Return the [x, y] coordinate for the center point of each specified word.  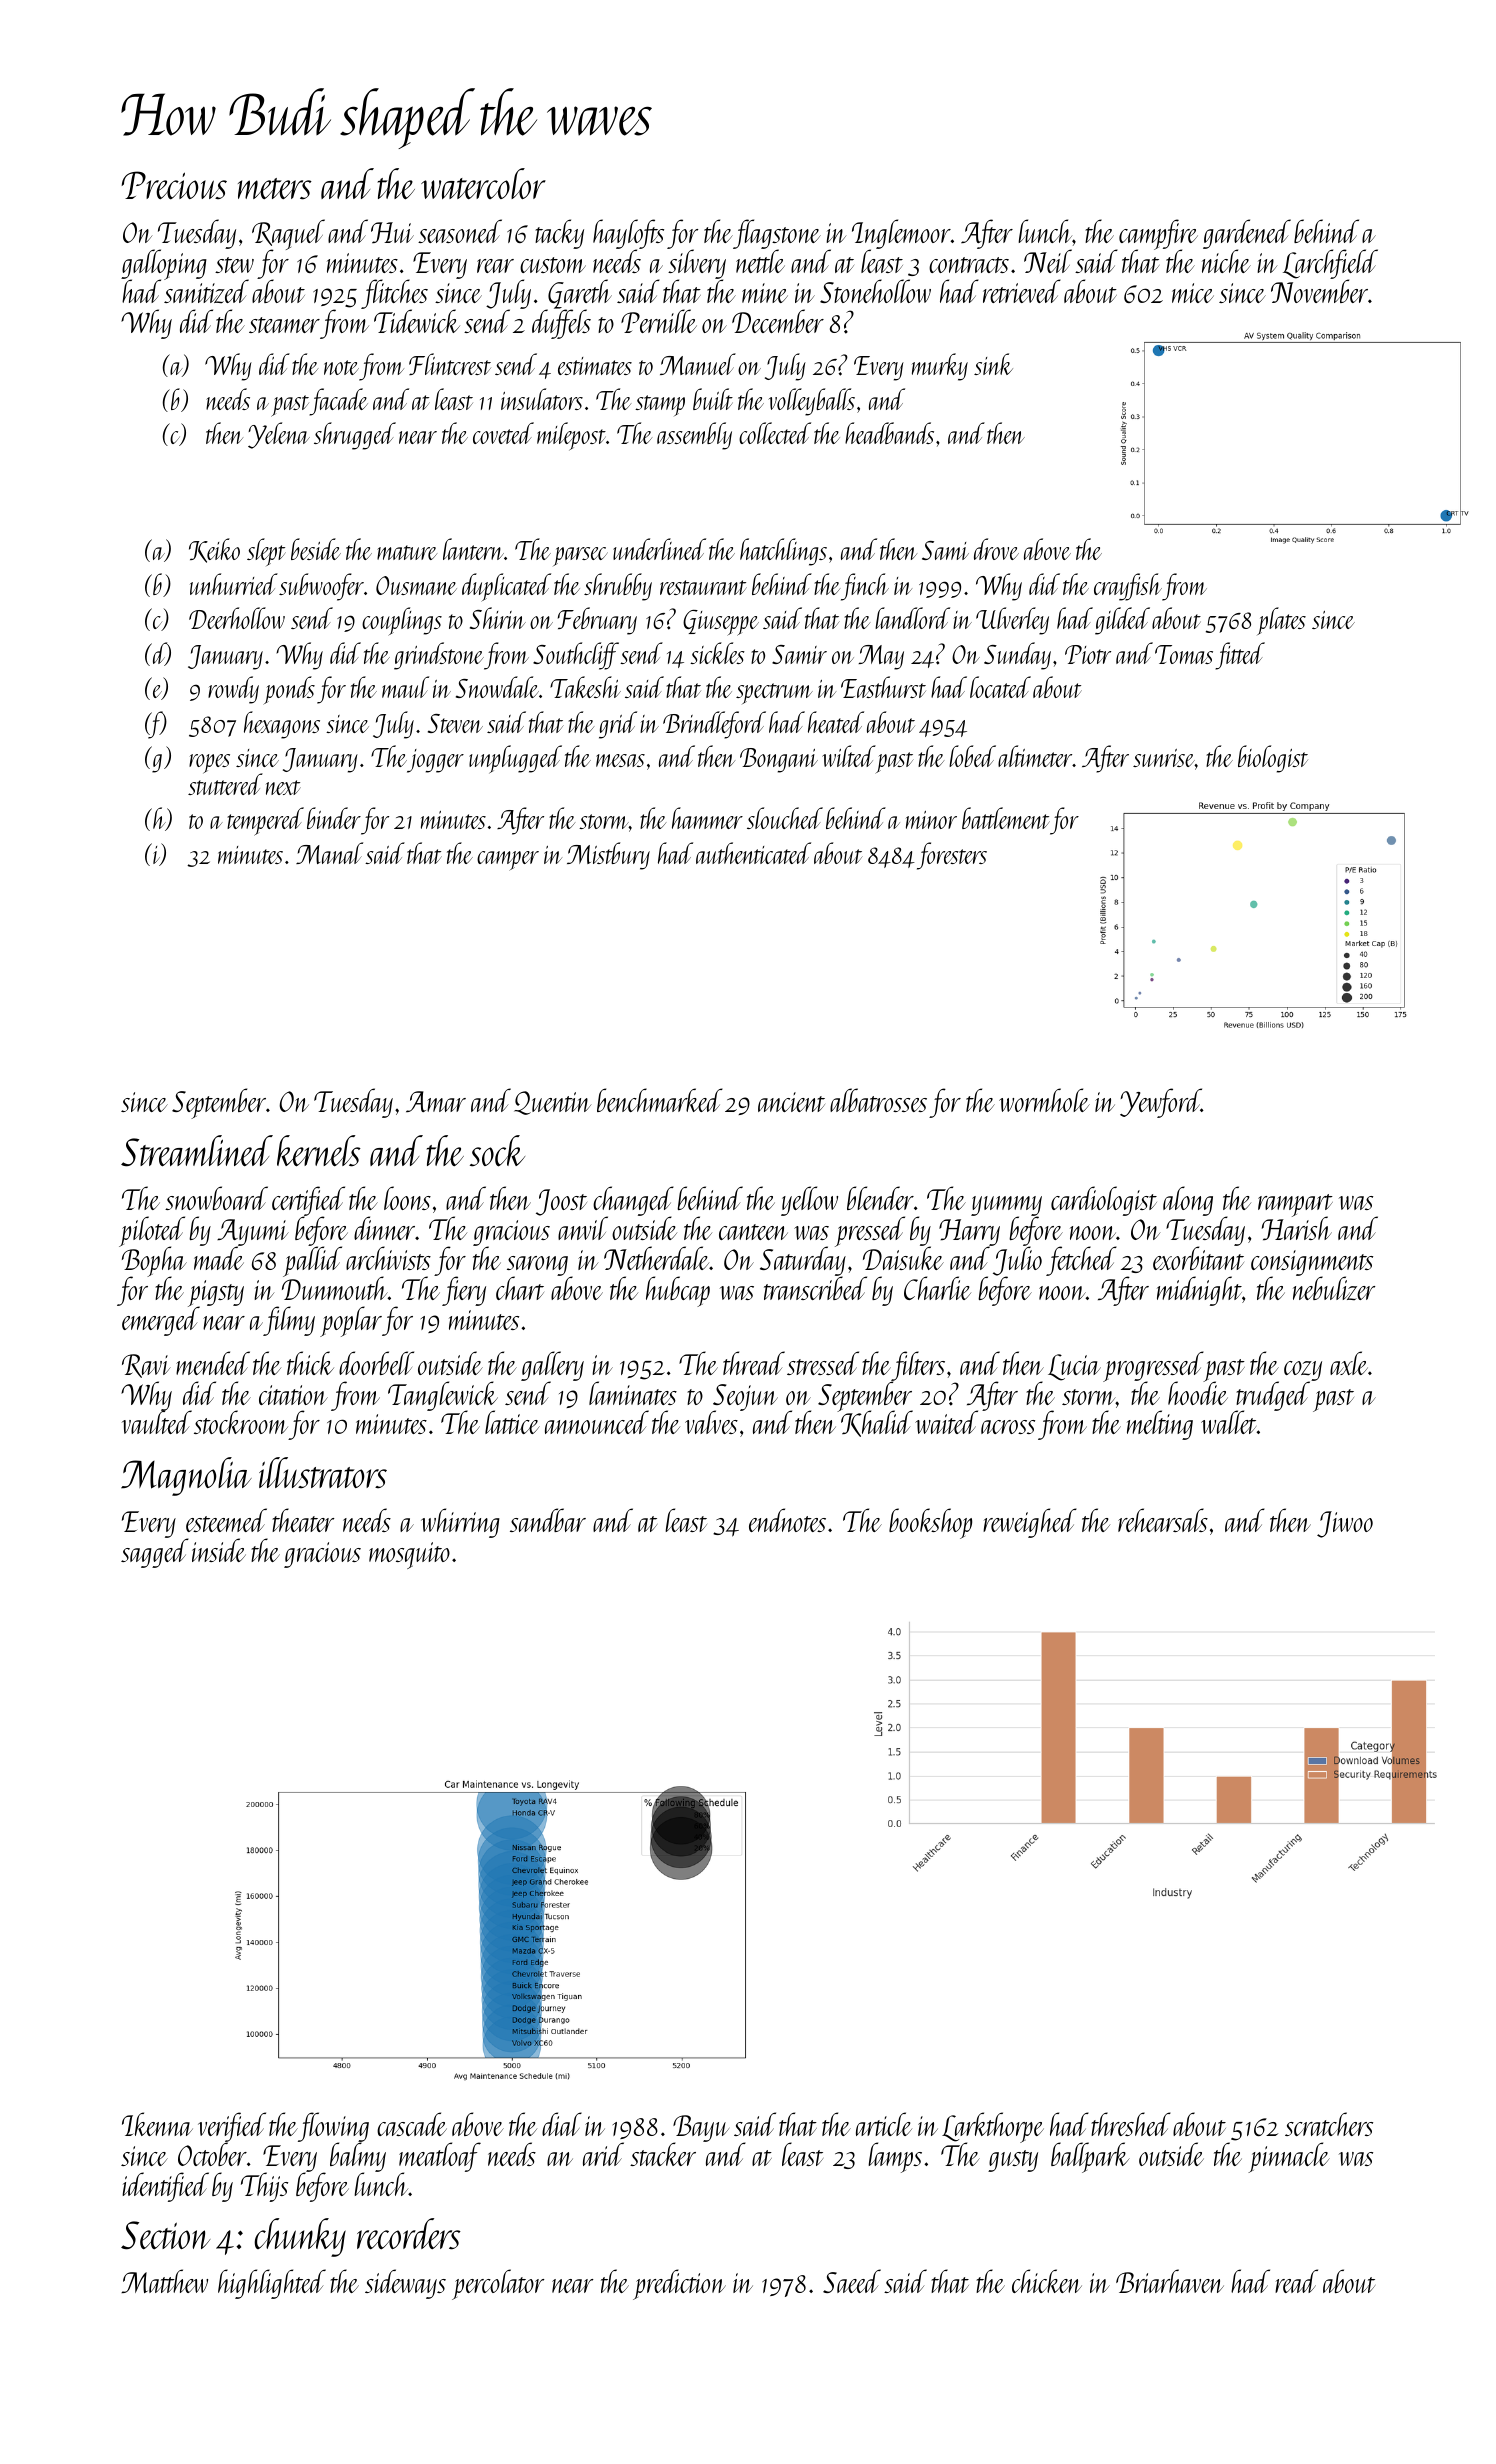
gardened [1247, 234]
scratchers [1329, 2124]
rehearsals [1163, 1520]
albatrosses [878, 1100]
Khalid [875, 1424]
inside [219, 1550]
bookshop [930, 1523]
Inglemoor [901, 234]
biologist [1273, 759]
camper [508, 861]
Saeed [852, 2281]
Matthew [164, 2281]
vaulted [157, 1422]
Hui [392, 232]
